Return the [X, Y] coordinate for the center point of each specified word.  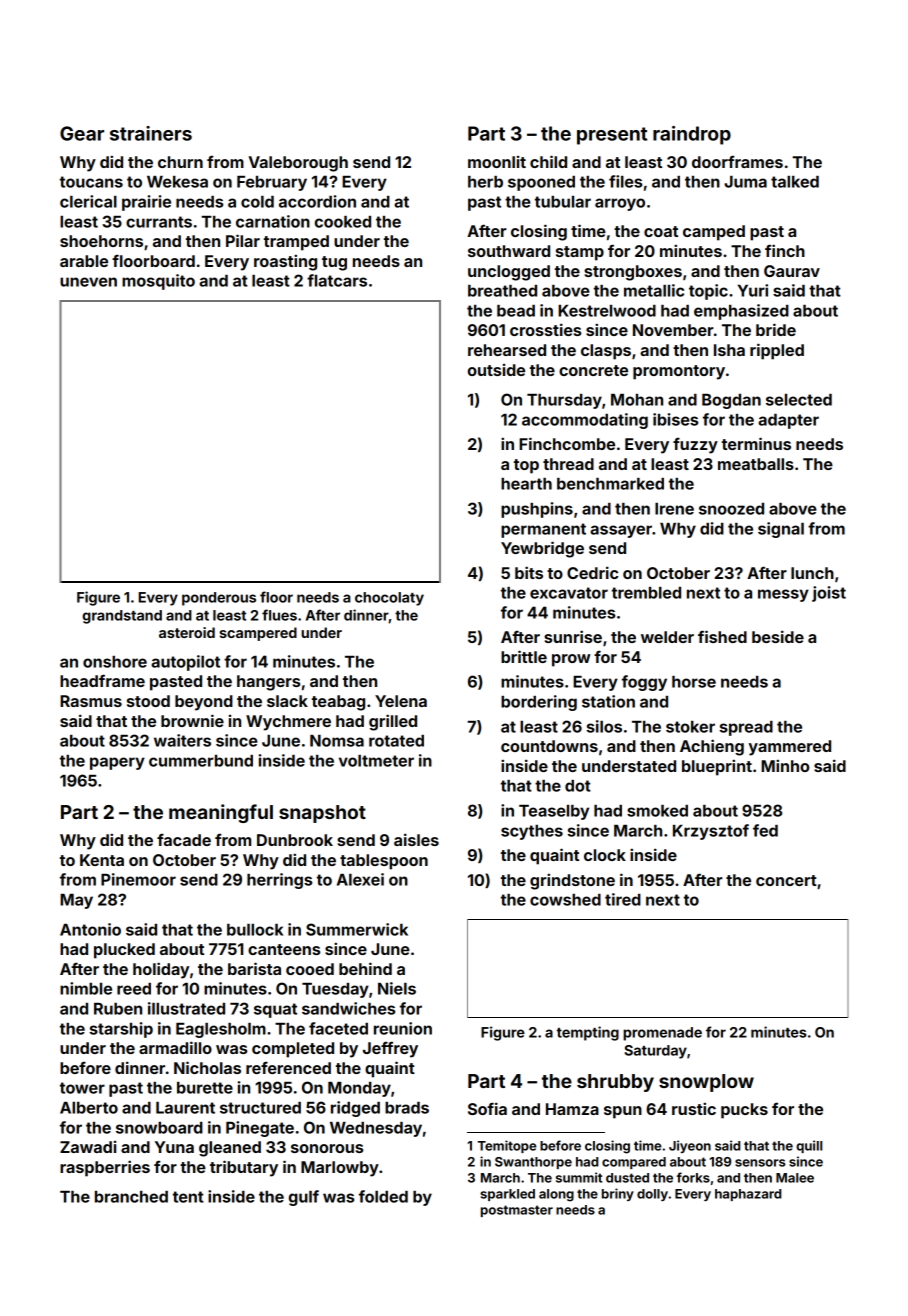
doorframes [737, 162]
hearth [526, 484]
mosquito [158, 282]
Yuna [174, 1147]
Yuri [753, 290]
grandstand [122, 617]
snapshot [322, 814]
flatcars [337, 280]
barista [254, 968]
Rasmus [91, 701]
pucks [744, 1111]
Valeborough [298, 164]
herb [485, 182]
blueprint [717, 767]
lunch [812, 573]
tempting [588, 1033]
